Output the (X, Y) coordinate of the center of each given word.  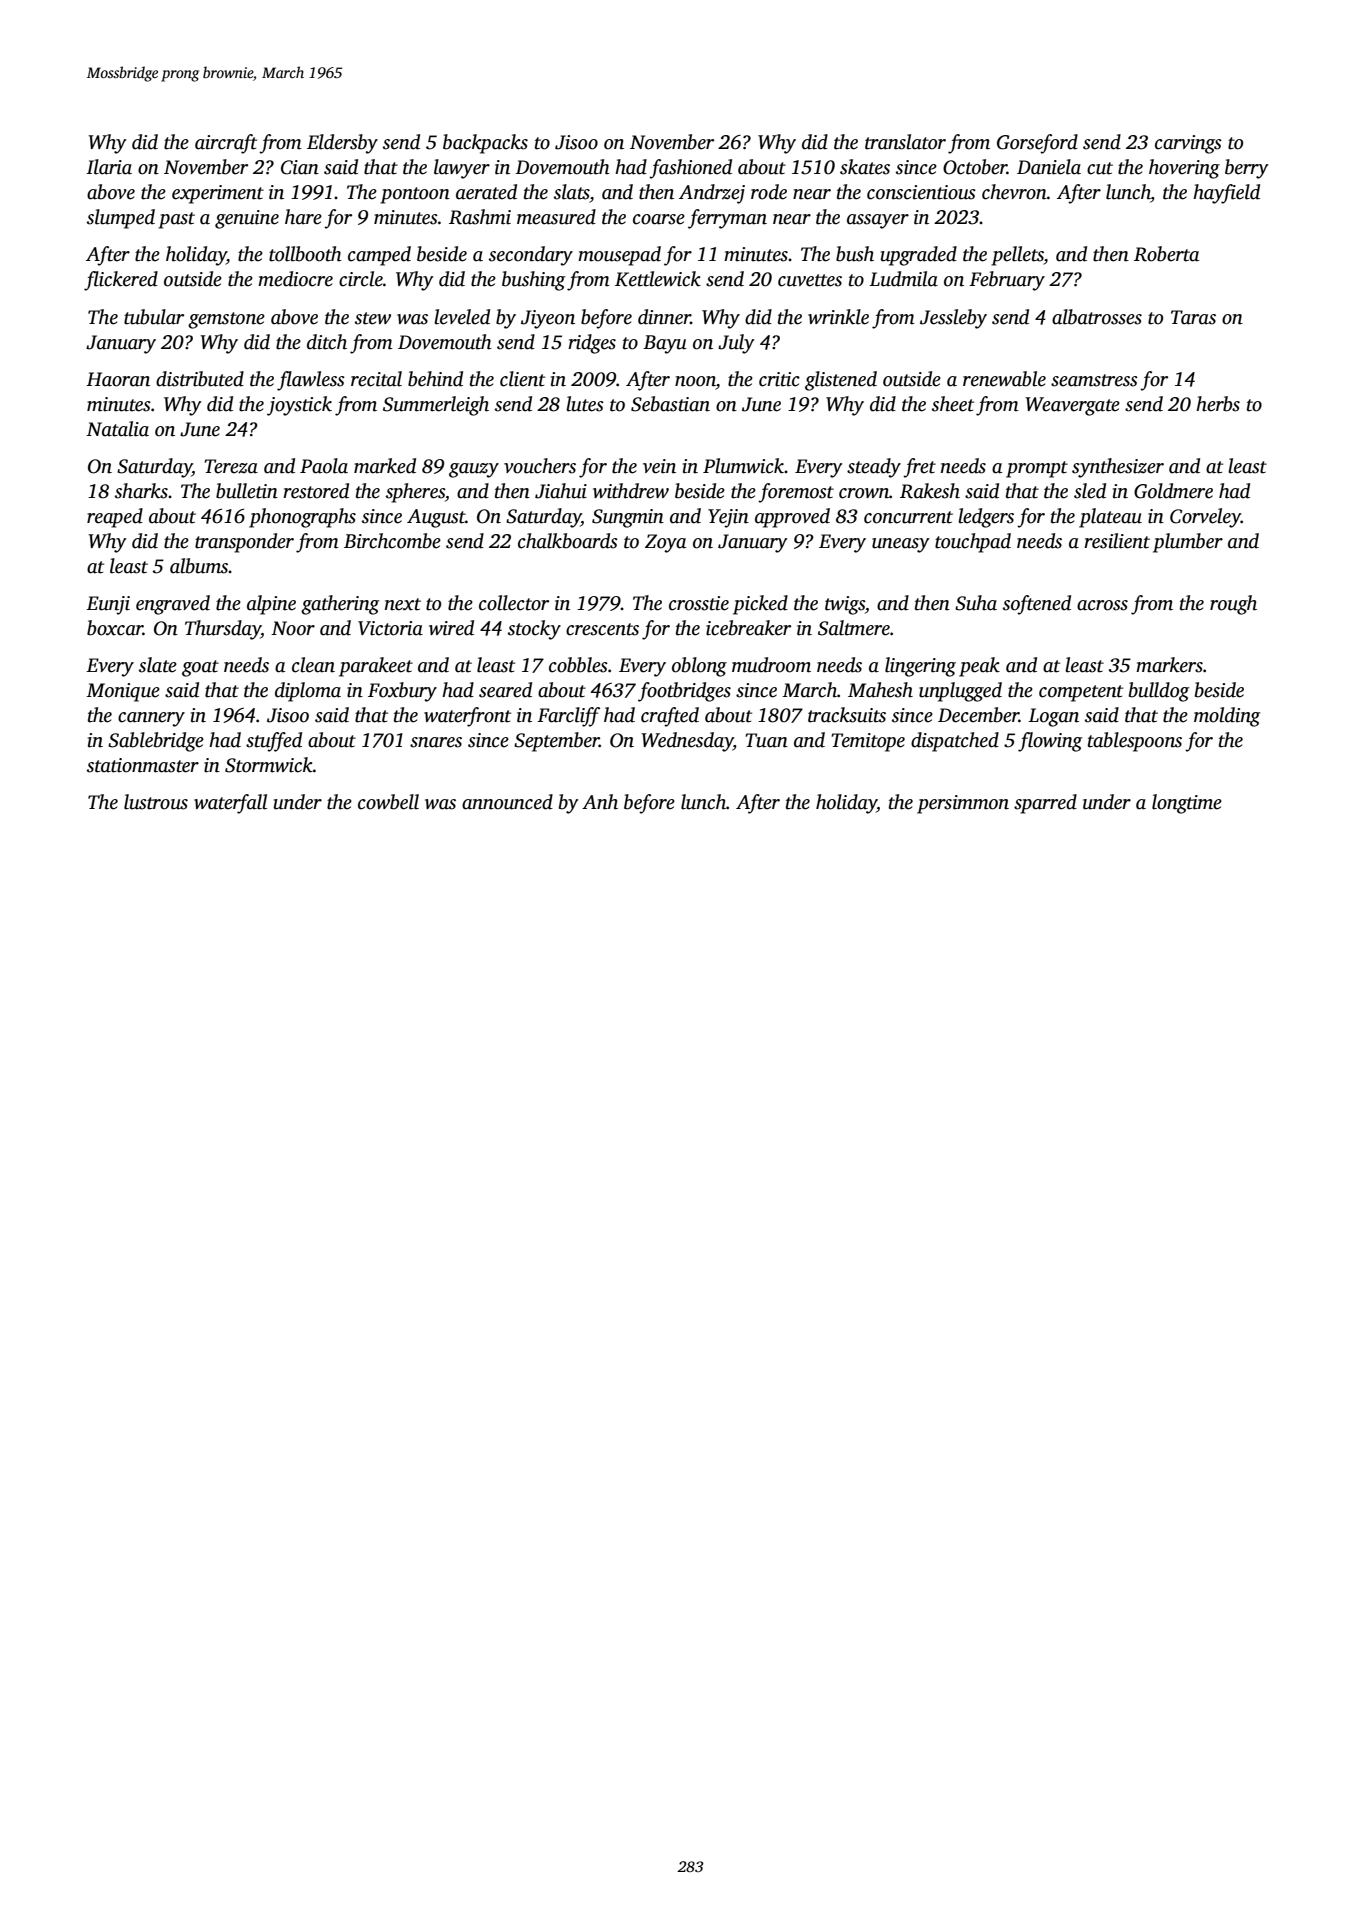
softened (1037, 605)
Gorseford (1037, 144)
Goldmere (1173, 491)
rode (769, 192)
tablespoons (1135, 742)
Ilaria (109, 167)
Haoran (118, 379)
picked (760, 605)
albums (199, 566)
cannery (151, 719)
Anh (600, 802)
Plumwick (743, 466)
